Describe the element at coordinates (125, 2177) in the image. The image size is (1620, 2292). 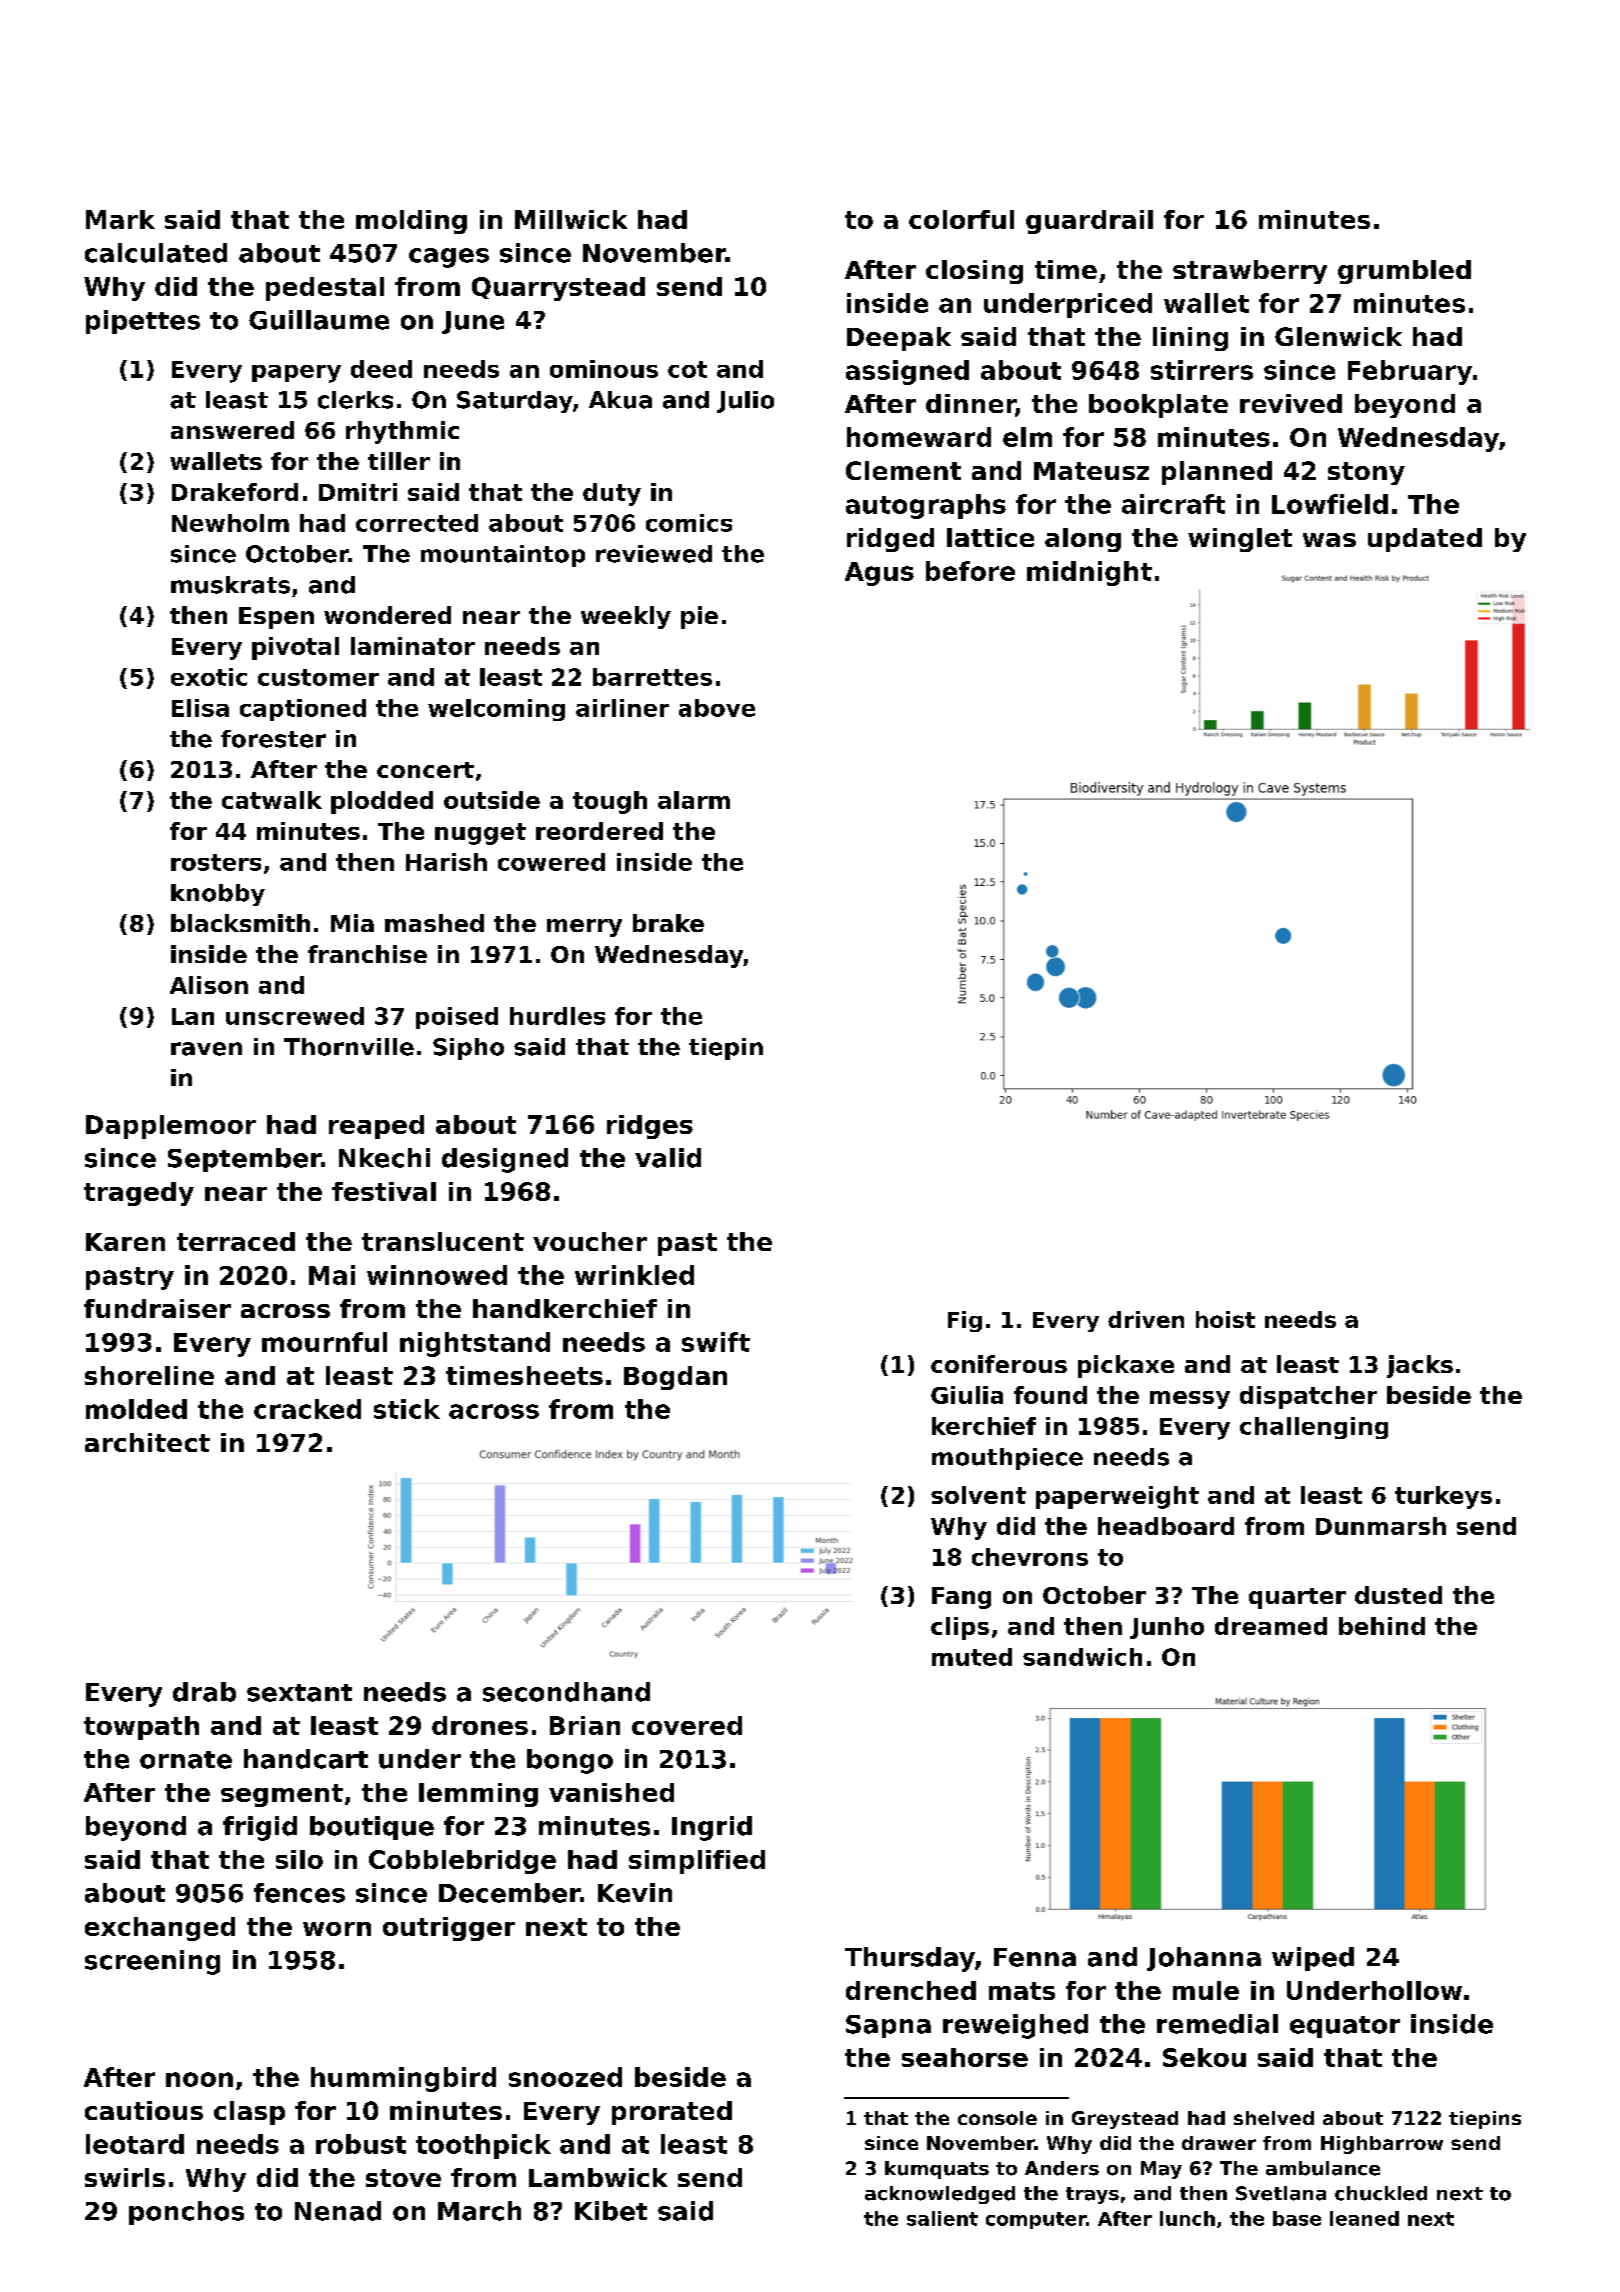
I see `swirls` at that location.
